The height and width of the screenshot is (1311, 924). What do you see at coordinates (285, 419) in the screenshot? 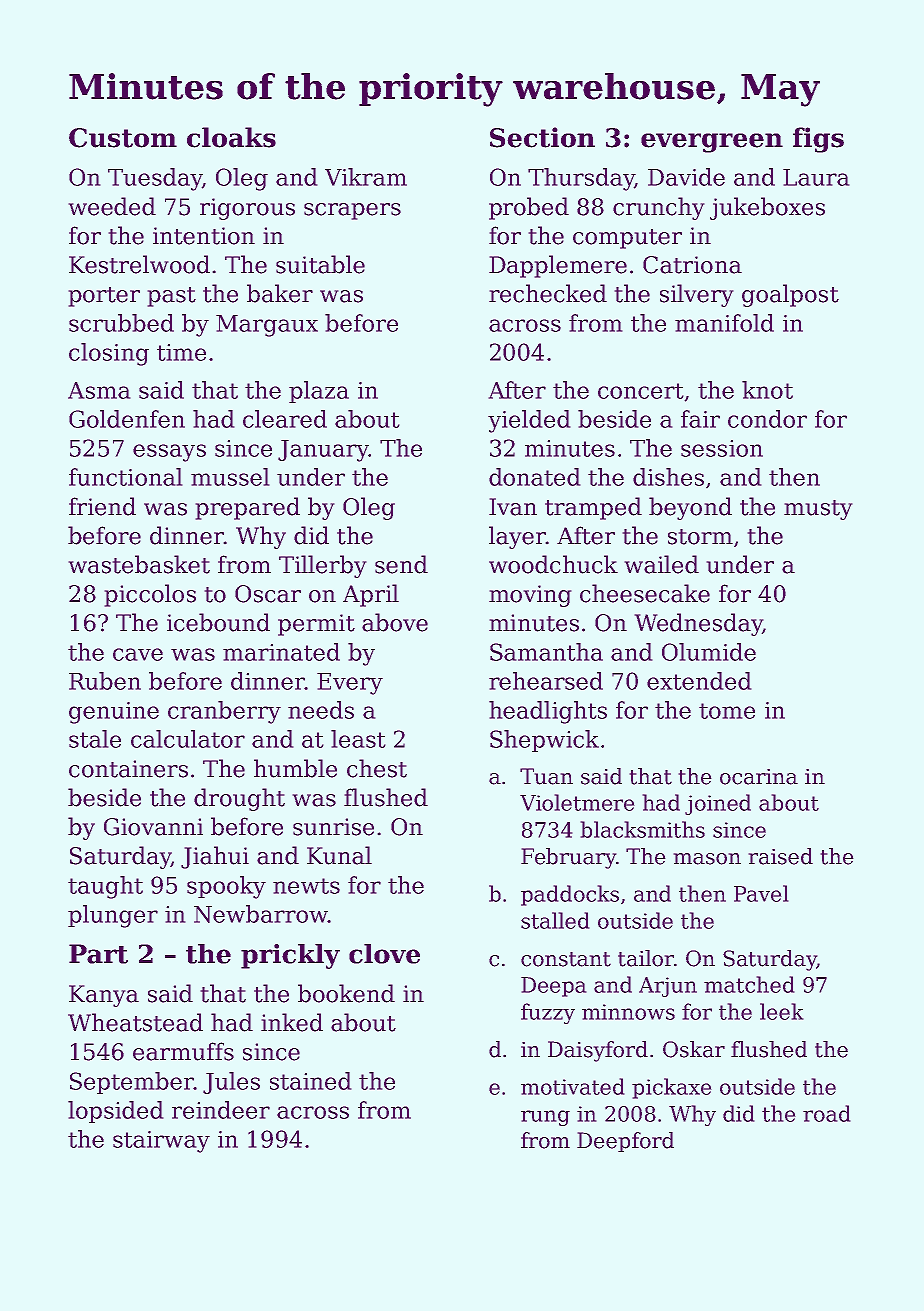
I see `cleared` at bounding box center [285, 419].
